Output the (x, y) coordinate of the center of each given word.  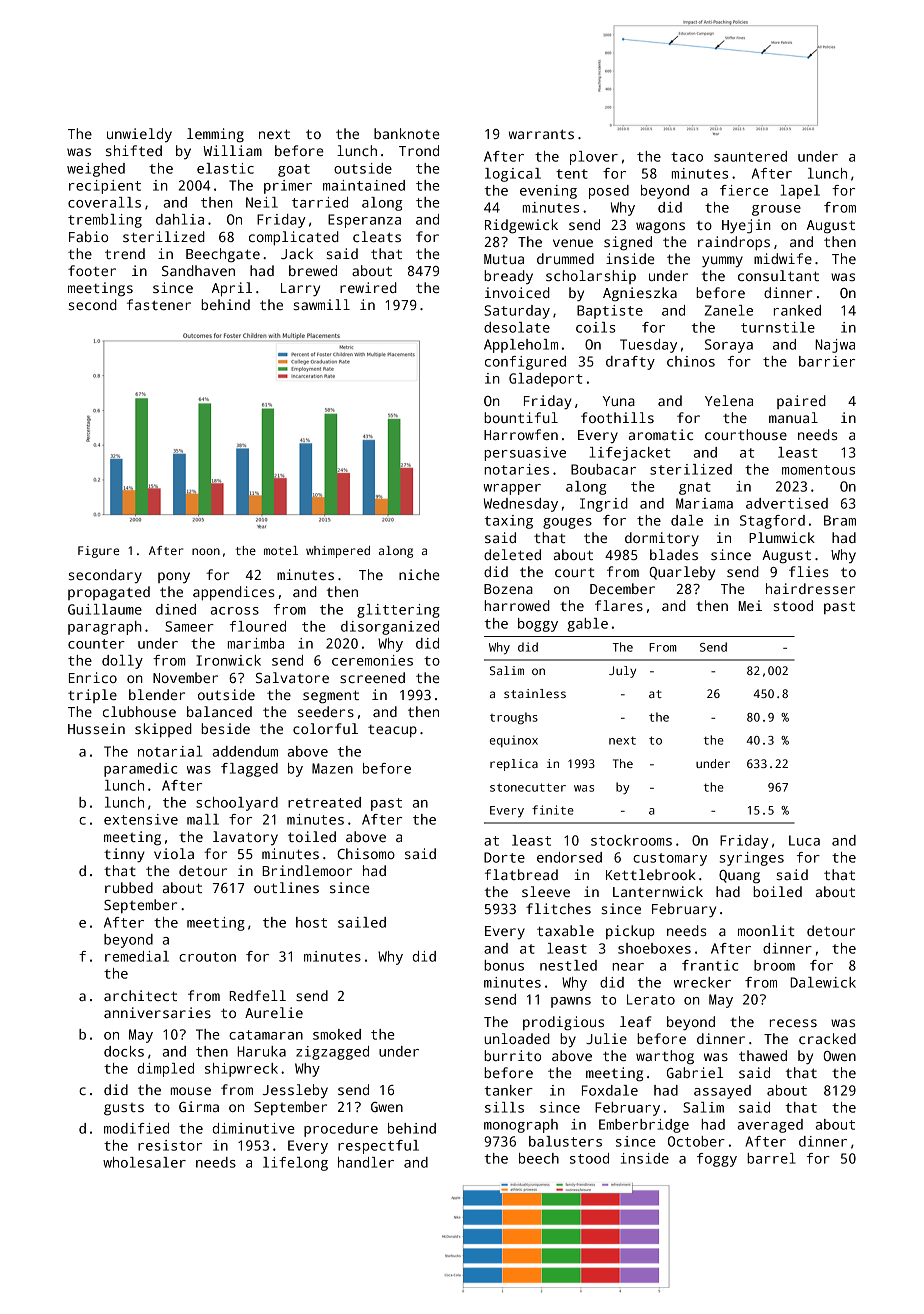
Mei (750, 605)
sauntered (750, 156)
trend (125, 253)
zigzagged (332, 1053)
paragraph (105, 628)
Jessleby (295, 1091)
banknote (407, 133)
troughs (514, 718)
